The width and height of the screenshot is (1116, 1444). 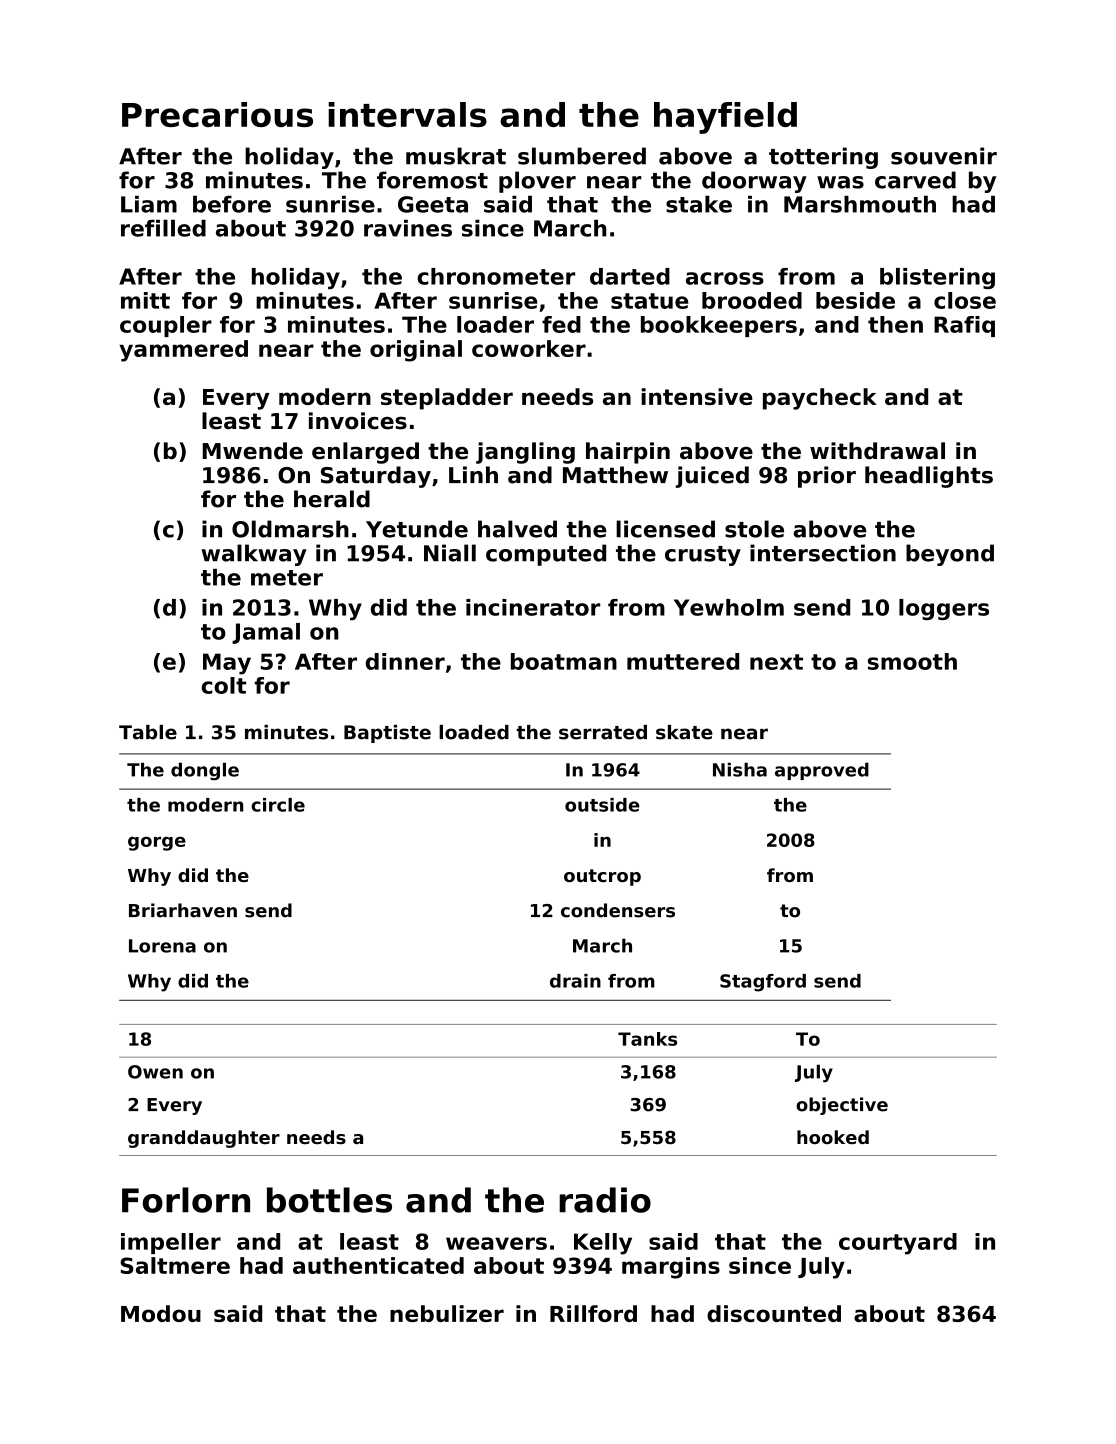 I want to click on discounted, so click(x=774, y=1313).
